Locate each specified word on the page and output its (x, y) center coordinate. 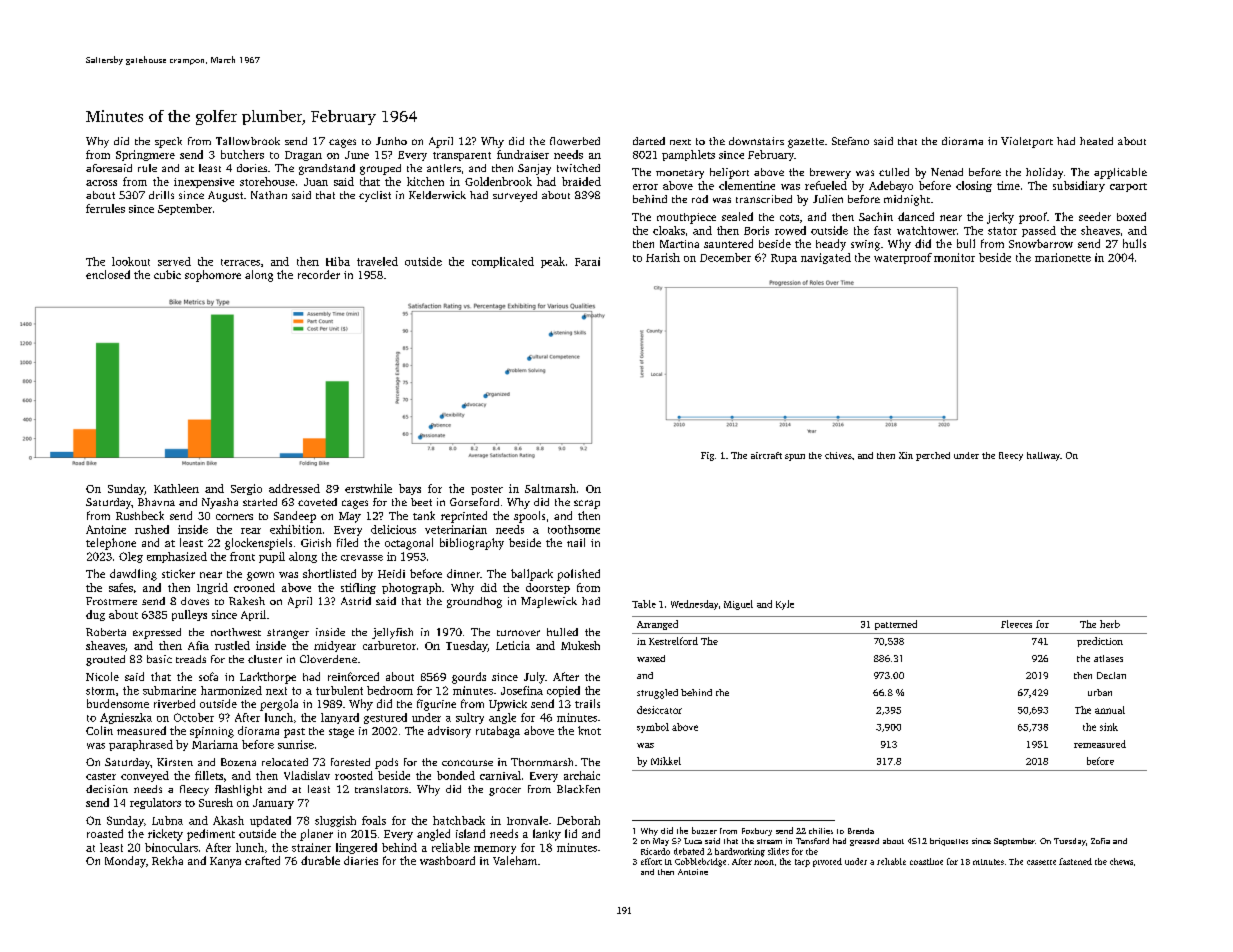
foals (374, 820)
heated (1096, 141)
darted (649, 141)
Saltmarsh (550, 488)
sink (1109, 727)
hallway (1043, 456)
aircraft (766, 455)
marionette (1063, 257)
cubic (167, 274)
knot (589, 730)
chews (1121, 861)
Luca (693, 841)
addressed (294, 488)
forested (350, 762)
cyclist (375, 196)
